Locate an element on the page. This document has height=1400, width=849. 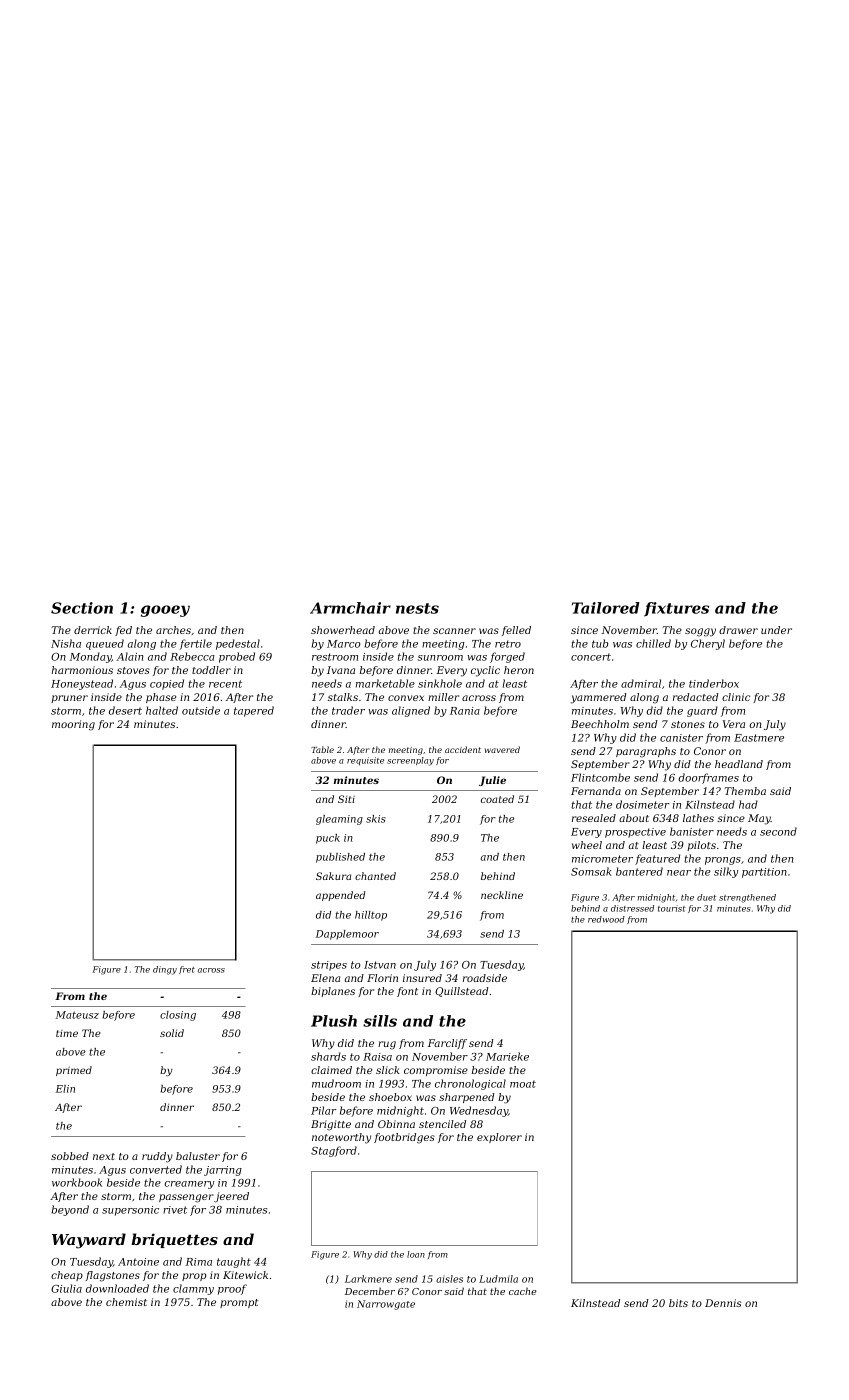
Elin is located at coordinates (65, 1089).
